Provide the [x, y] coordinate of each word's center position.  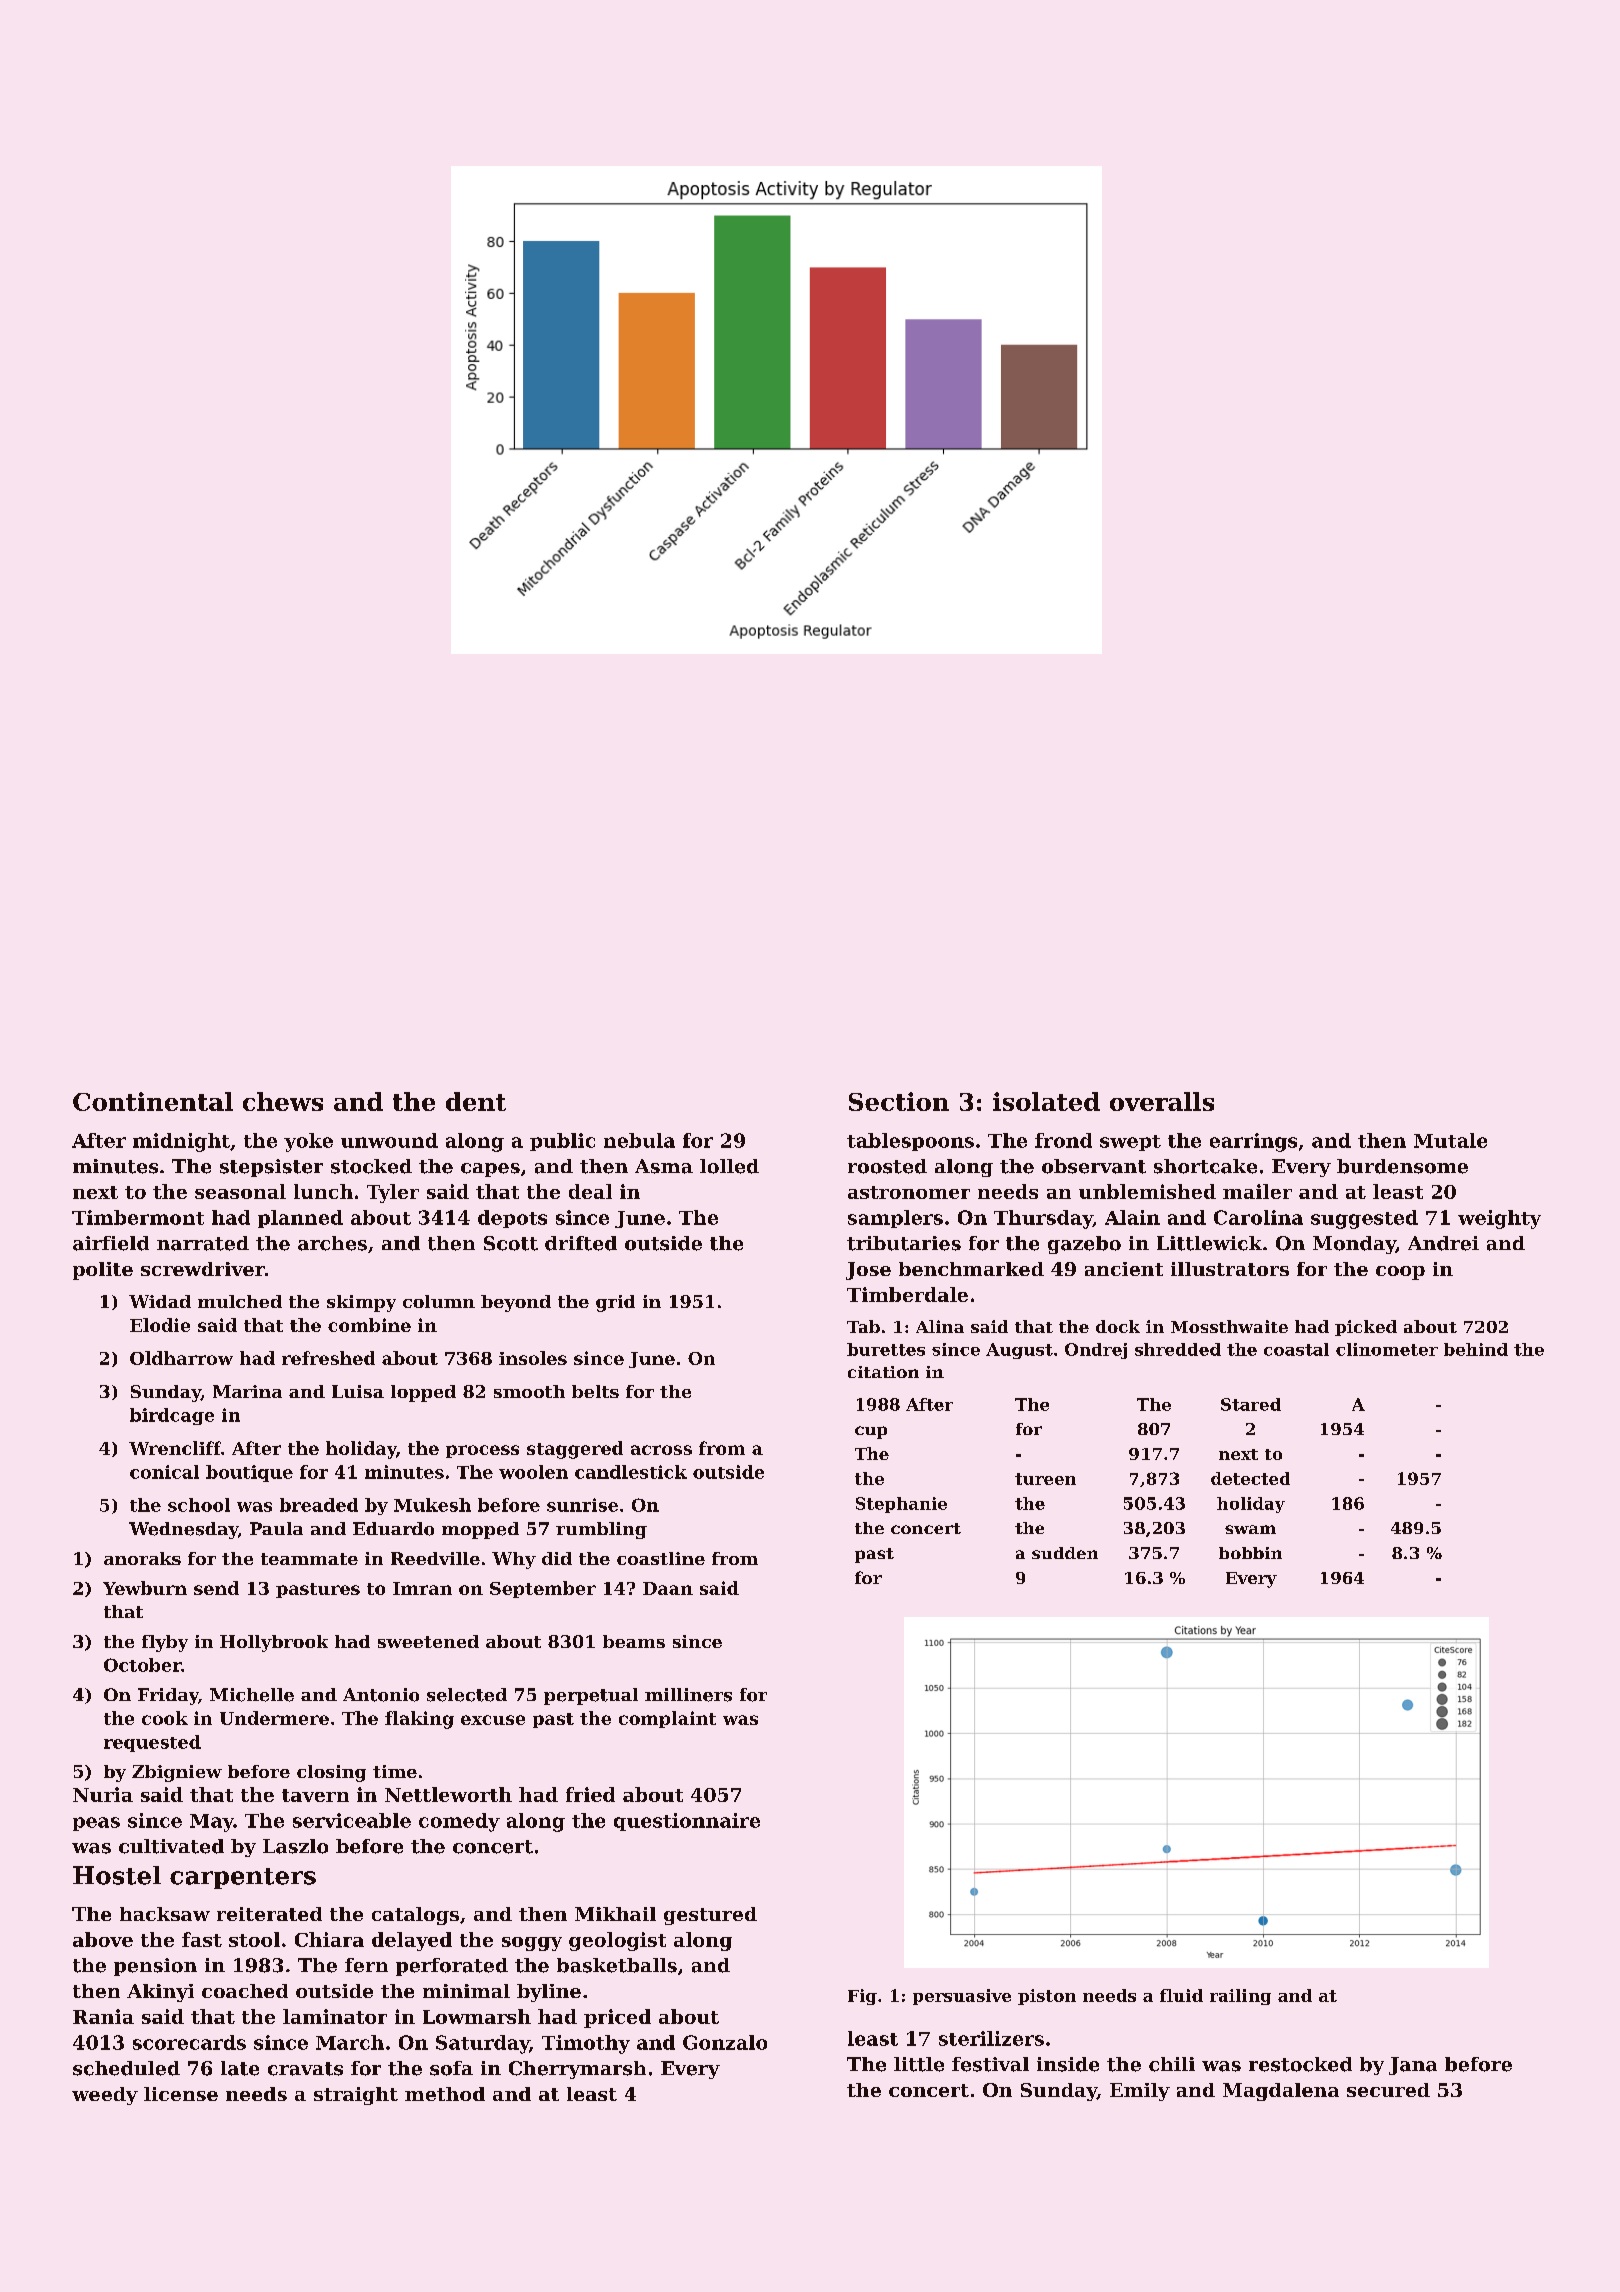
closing [331, 1773]
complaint [667, 1719]
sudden [1065, 1553]
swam [1250, 1529]
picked [1366, 1328]
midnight [181, 1142]
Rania [103, 2016]
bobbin [1250, 1553]
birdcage [172, 1416]
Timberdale [907, 1294]
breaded [319, 1505]
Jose [868, 1271]
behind [1476, 1349]
